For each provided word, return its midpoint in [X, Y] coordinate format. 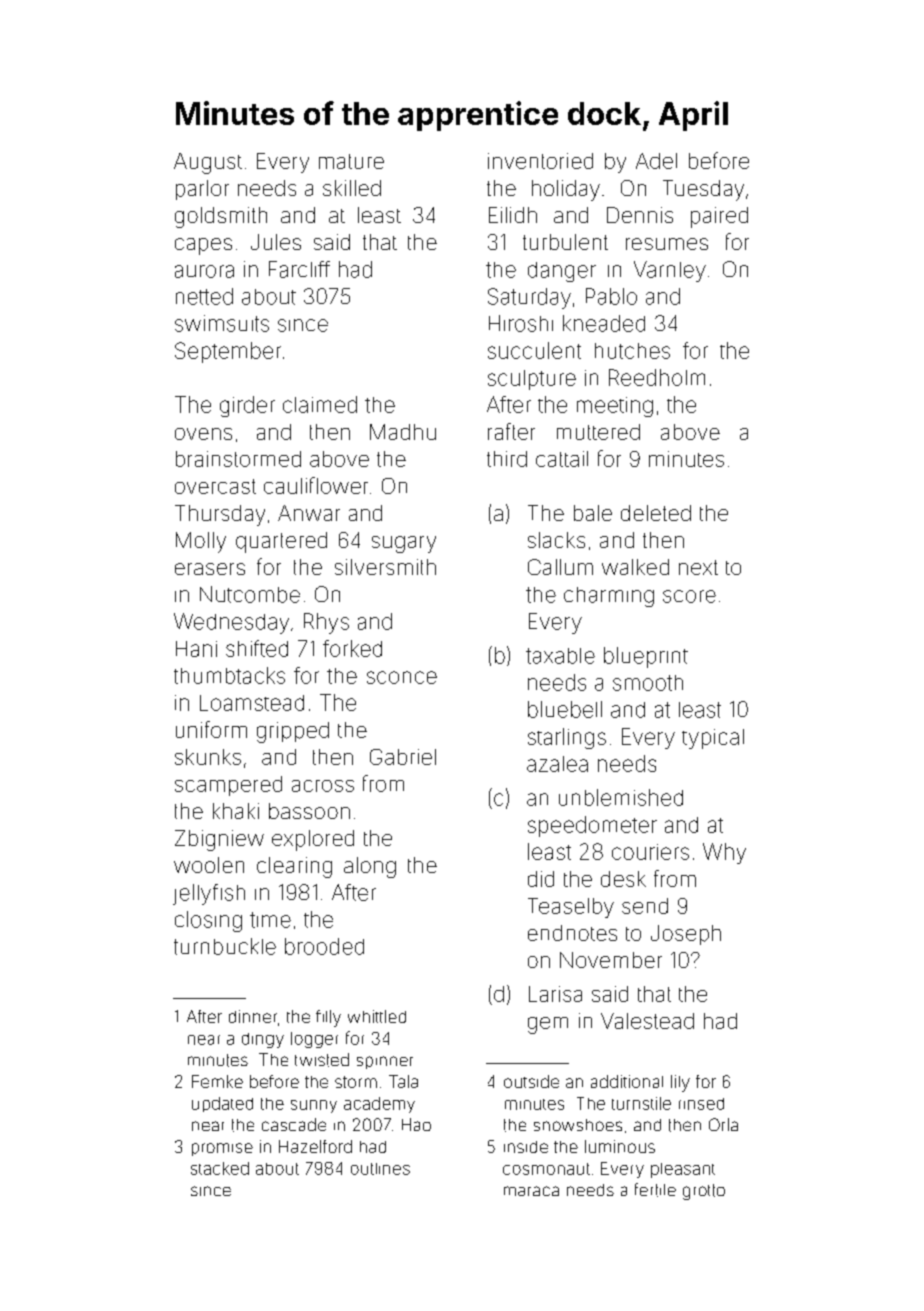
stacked [220, 1168]
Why [724, 853]
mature [351, 161]
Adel [656, 161]
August [208, 163]
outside [531, 1081]
